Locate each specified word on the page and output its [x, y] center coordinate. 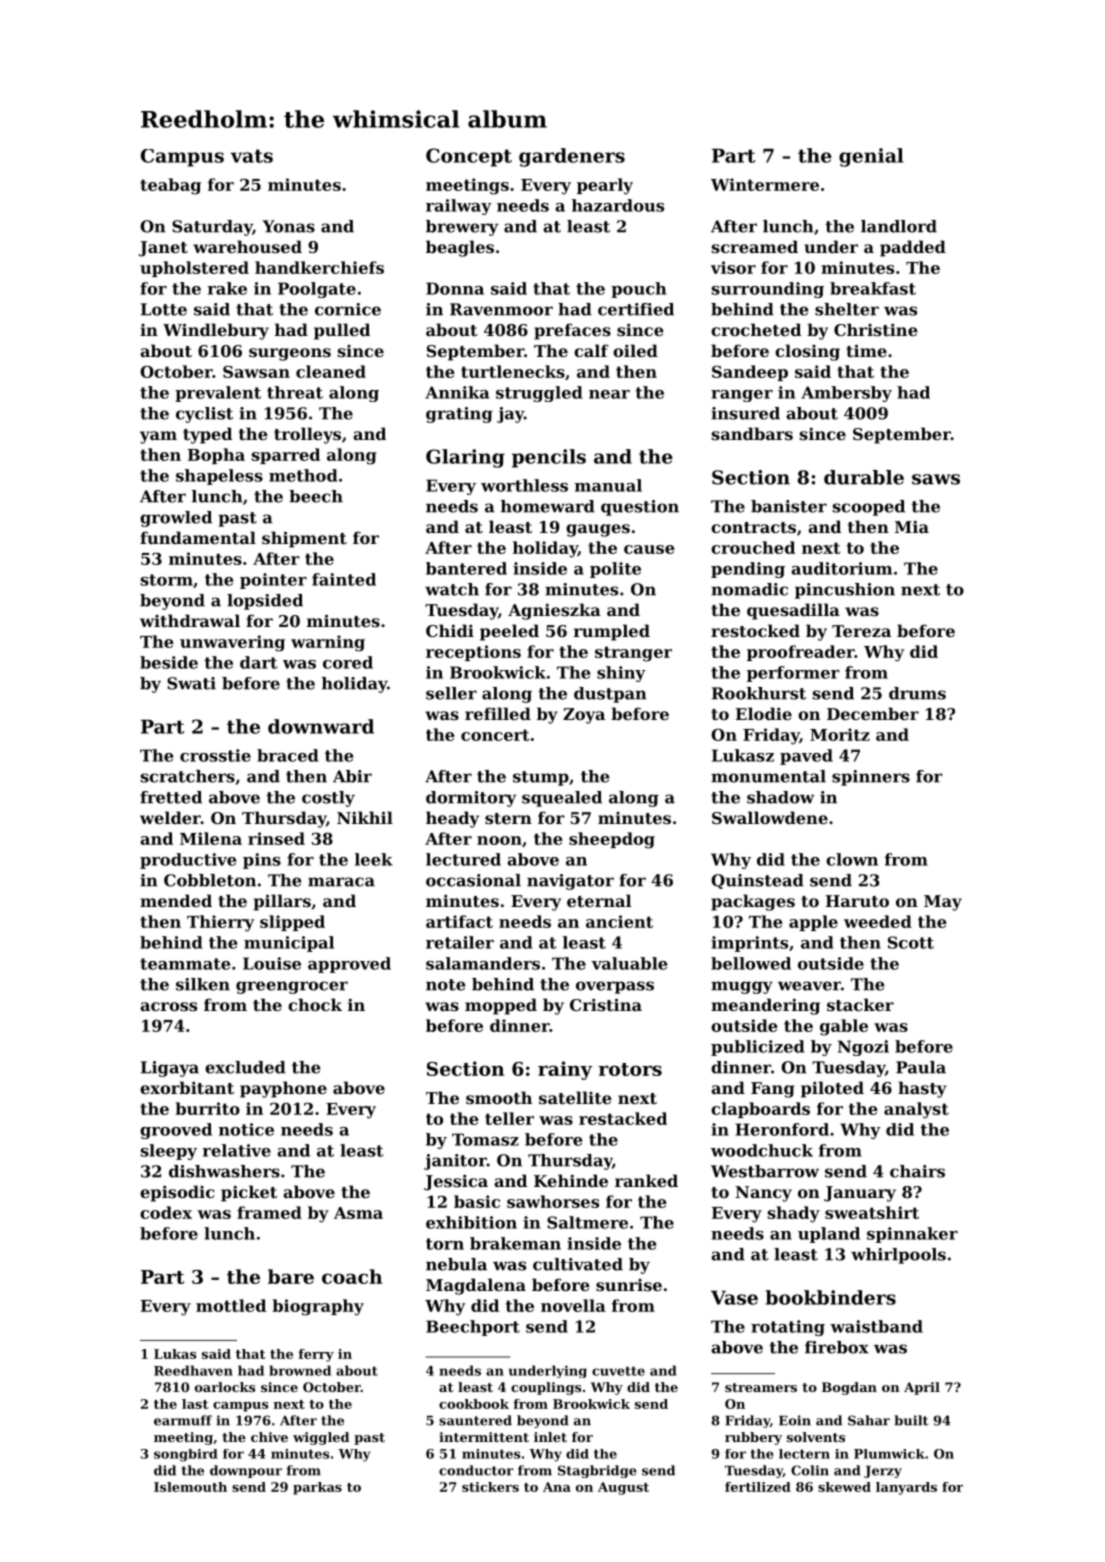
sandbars [752, 433]
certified [636, 309]
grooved [176, 1131]
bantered [466, 568]
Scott [911, 942]
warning [328, 643]
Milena [211, 838]
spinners [871, 778]
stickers [490, 1487]
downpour [246, 1471]
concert [495, 735]
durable [864, 477]
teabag [170, 186]
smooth [499, 1097]
